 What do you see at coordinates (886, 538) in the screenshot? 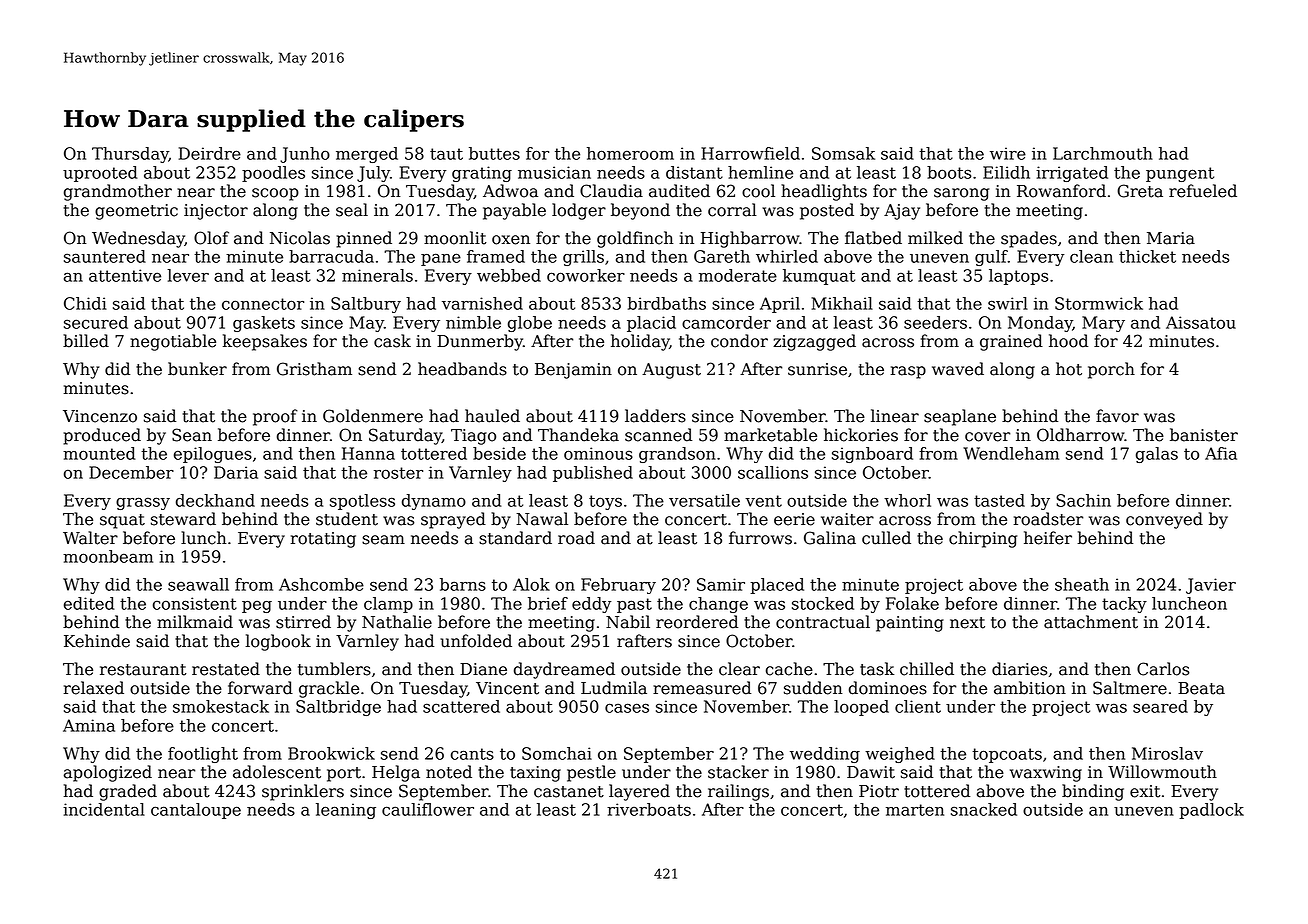
I see `culled` at bounding box center [886, 538].
